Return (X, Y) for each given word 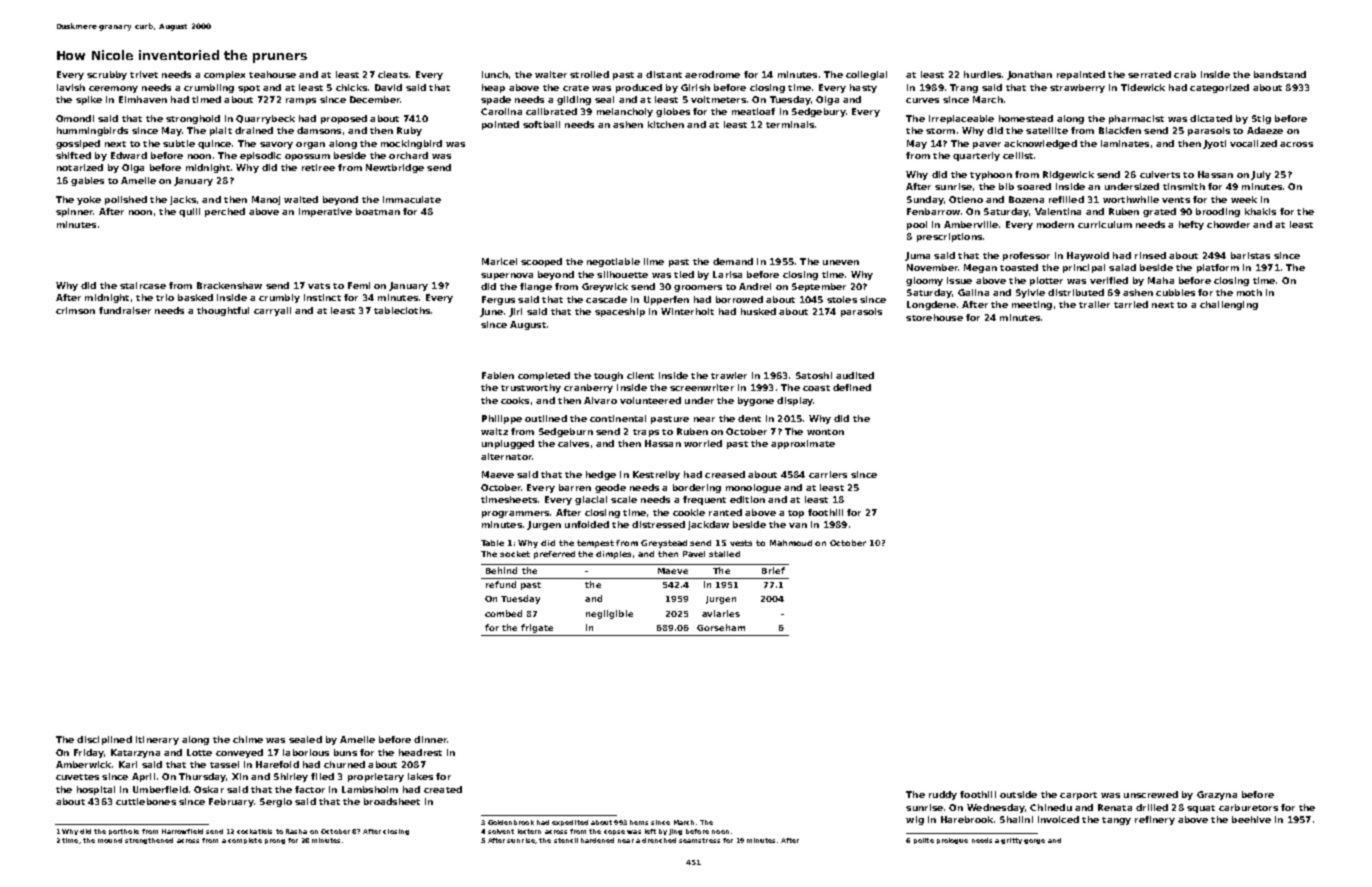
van (798, 525)
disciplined (104, 740)
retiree (318, 167)
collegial (866, 75)
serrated (1149, 74)
